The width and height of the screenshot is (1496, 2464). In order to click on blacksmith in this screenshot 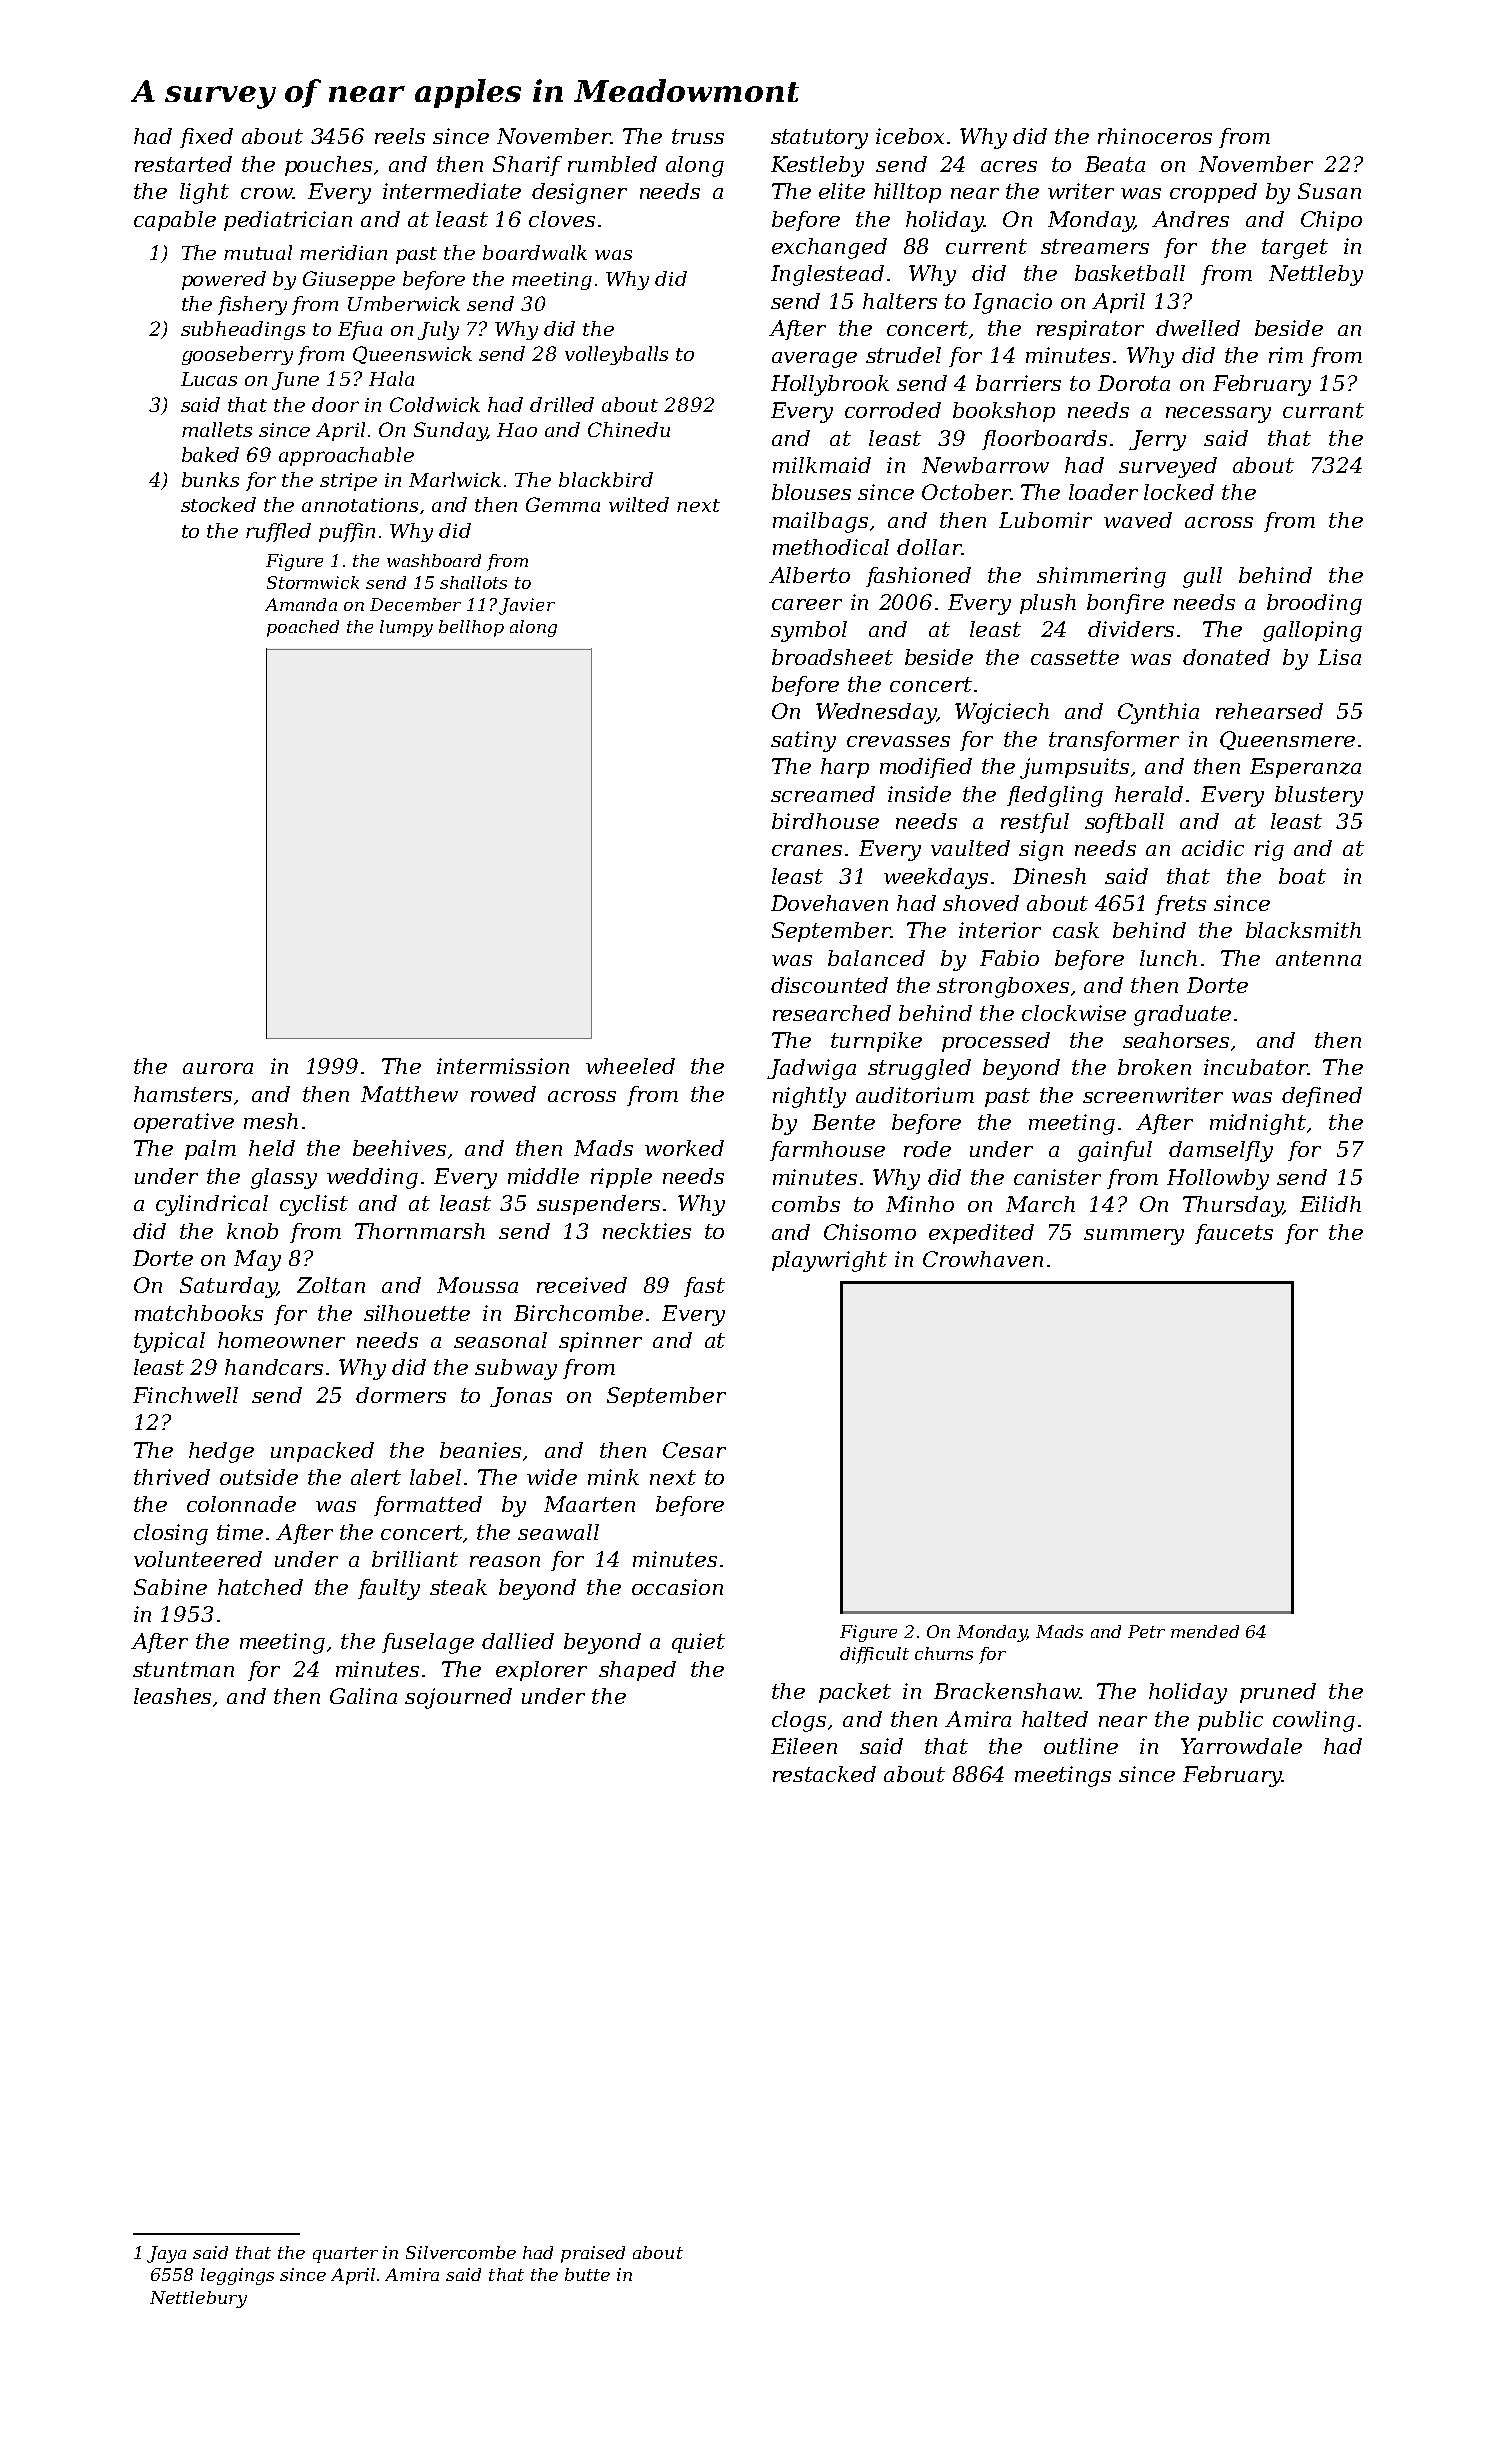, I will do `click(1303, 930)`.
